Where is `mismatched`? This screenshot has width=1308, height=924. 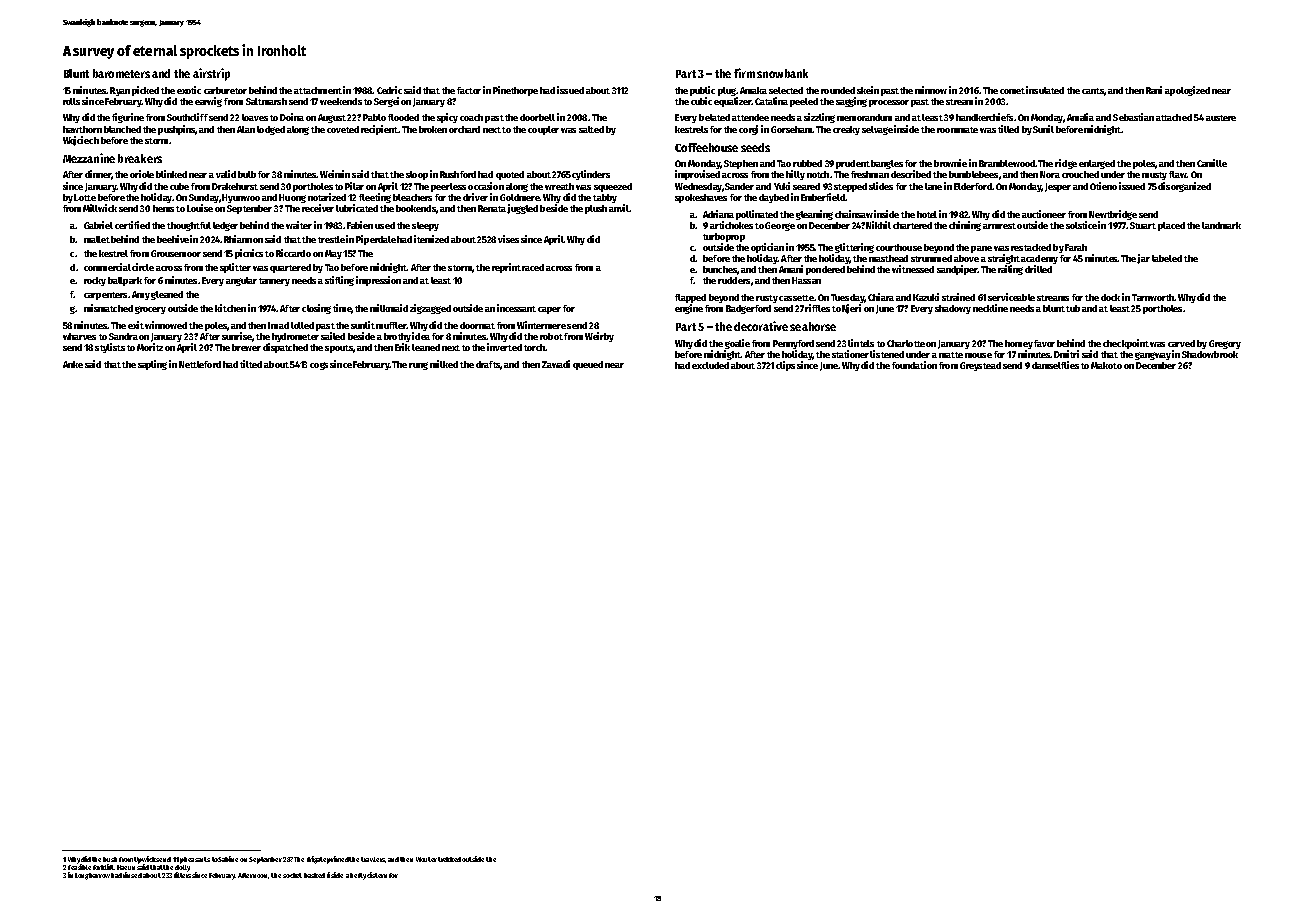 mismatched is located at coordinates (108, 308).
